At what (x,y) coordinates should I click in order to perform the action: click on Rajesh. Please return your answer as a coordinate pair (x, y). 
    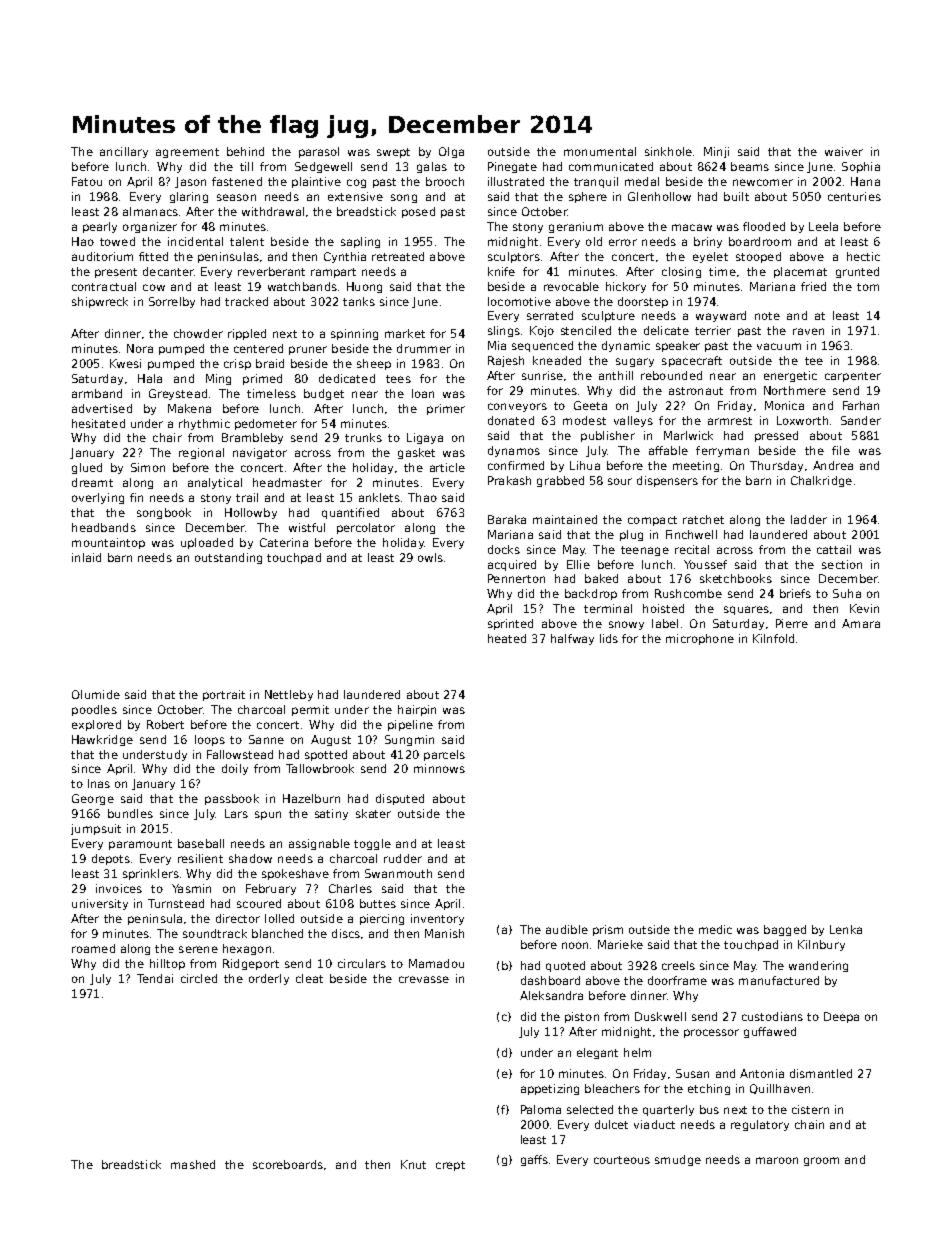
    Looking at the image, I should click on (506, 361).
